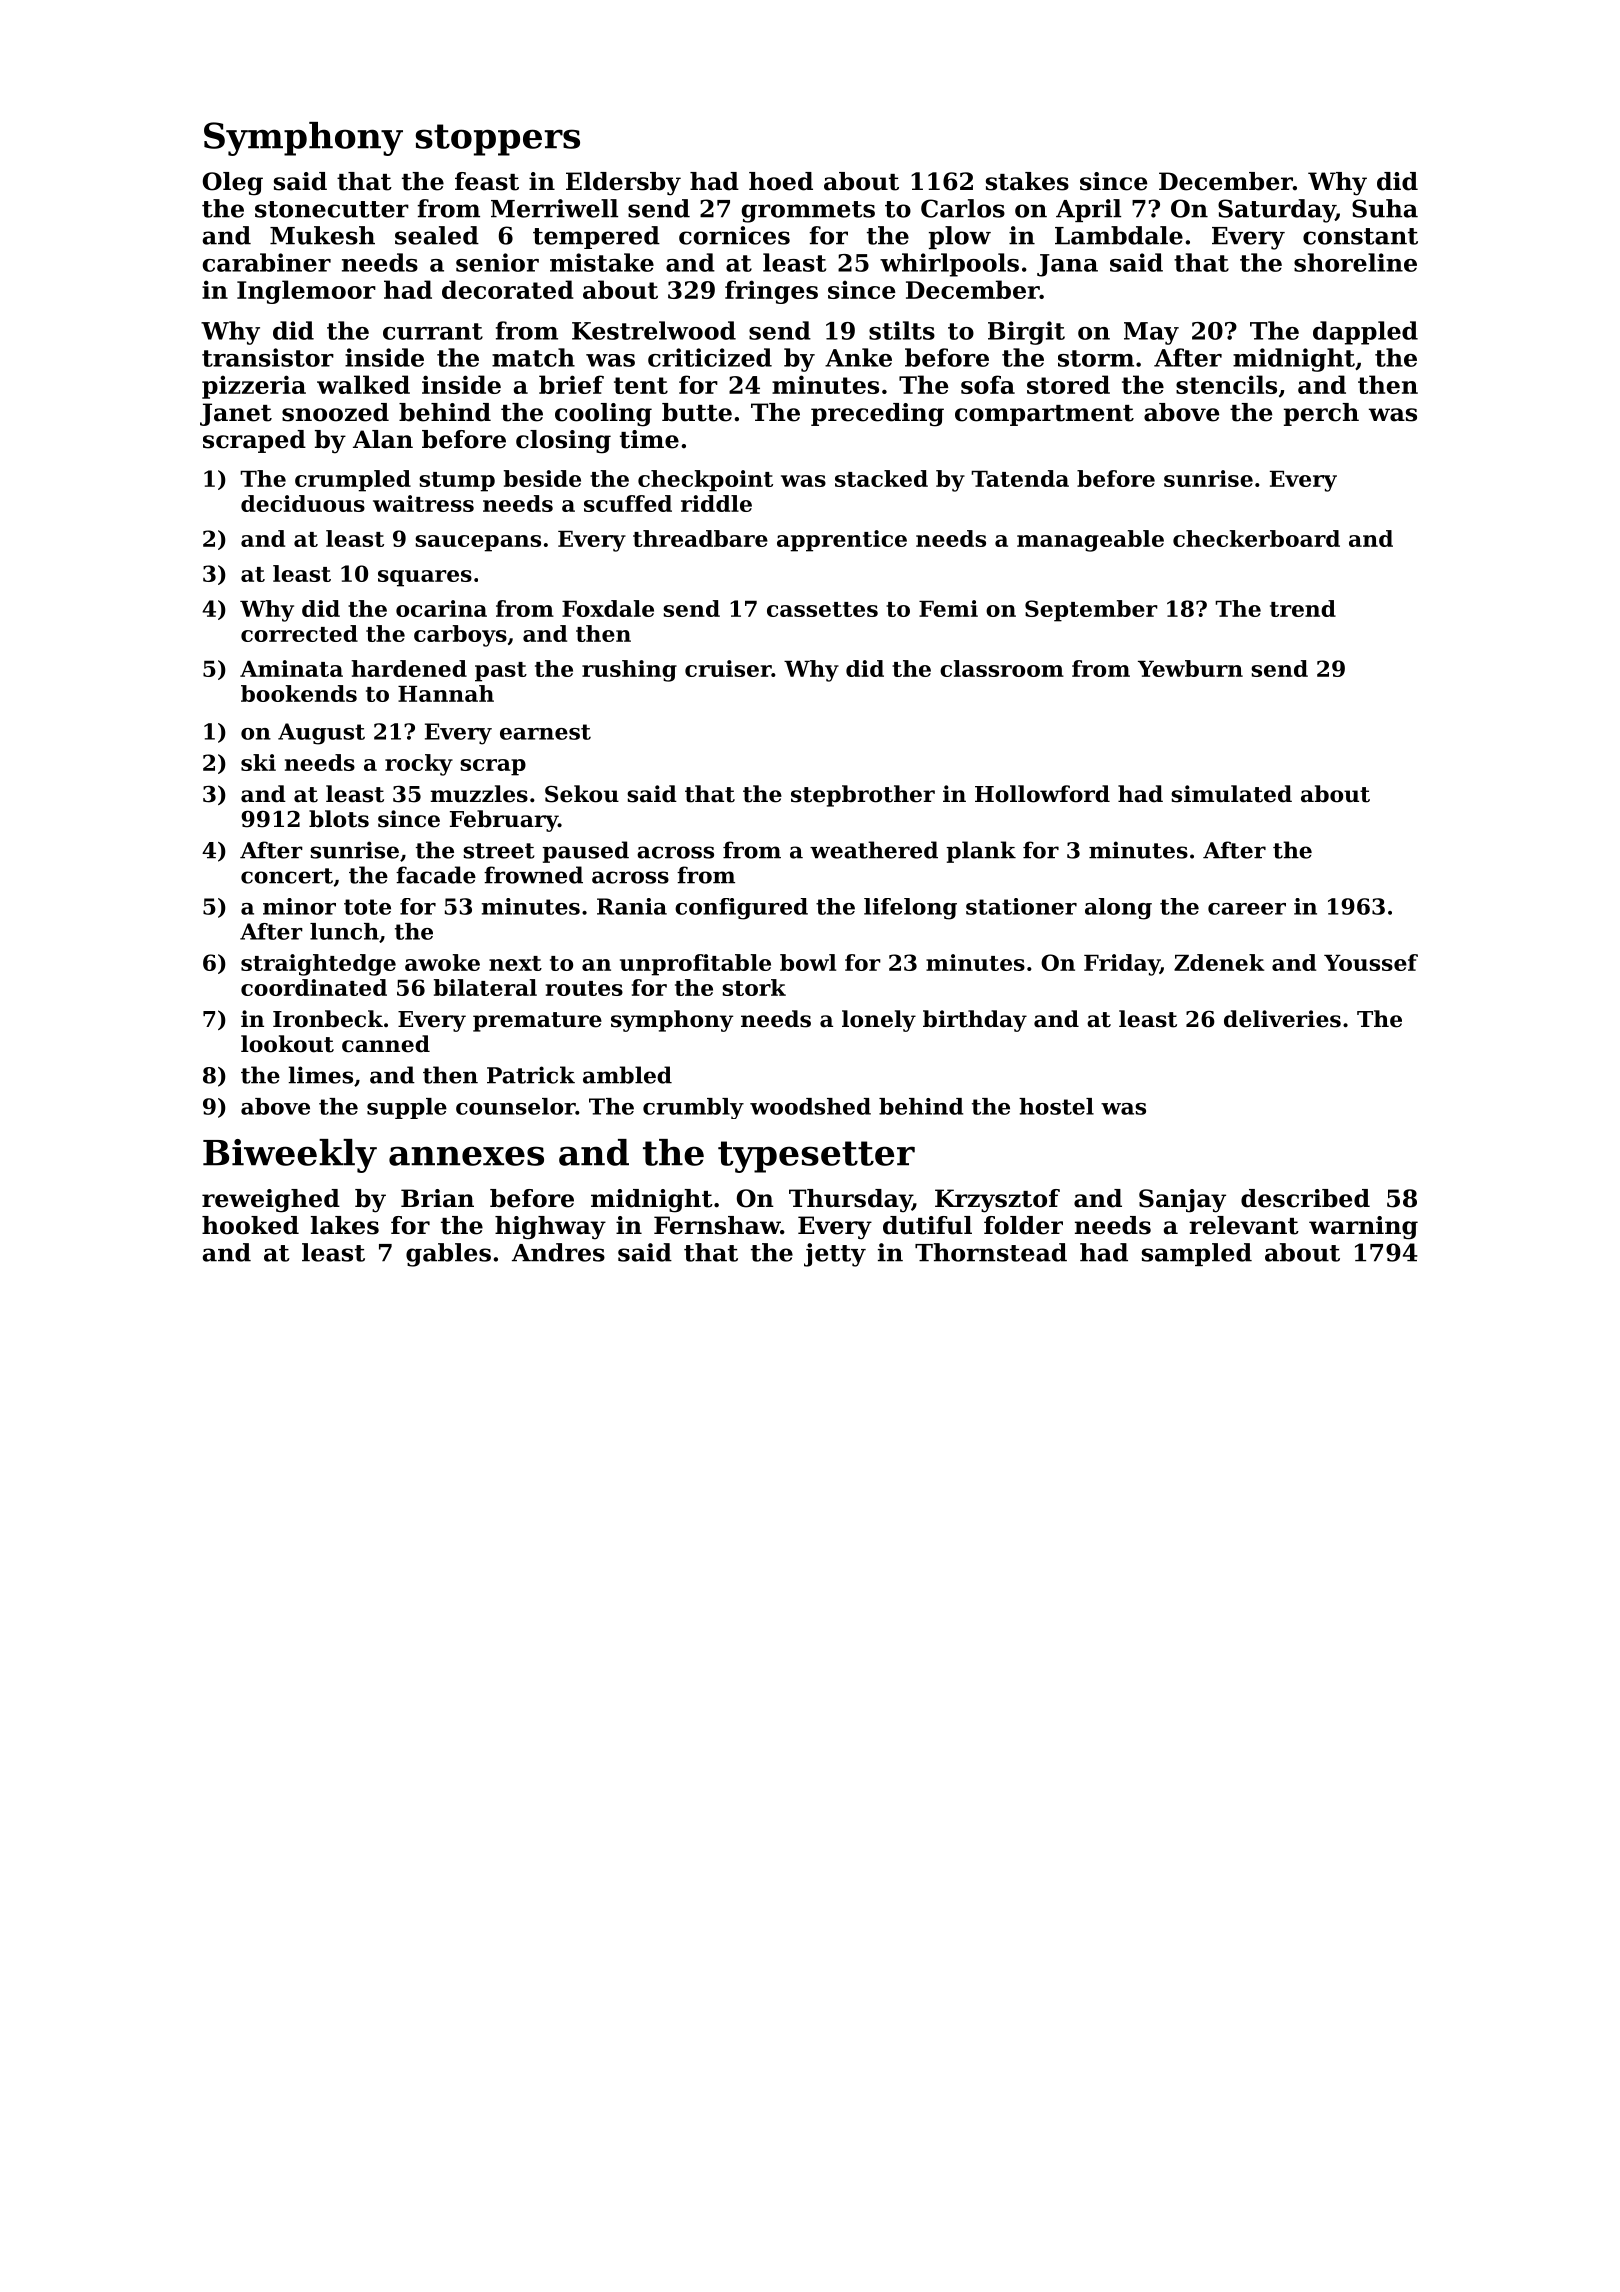 This image has width=1620, height=2292. I want to click on trend, so click(1303, 608).
